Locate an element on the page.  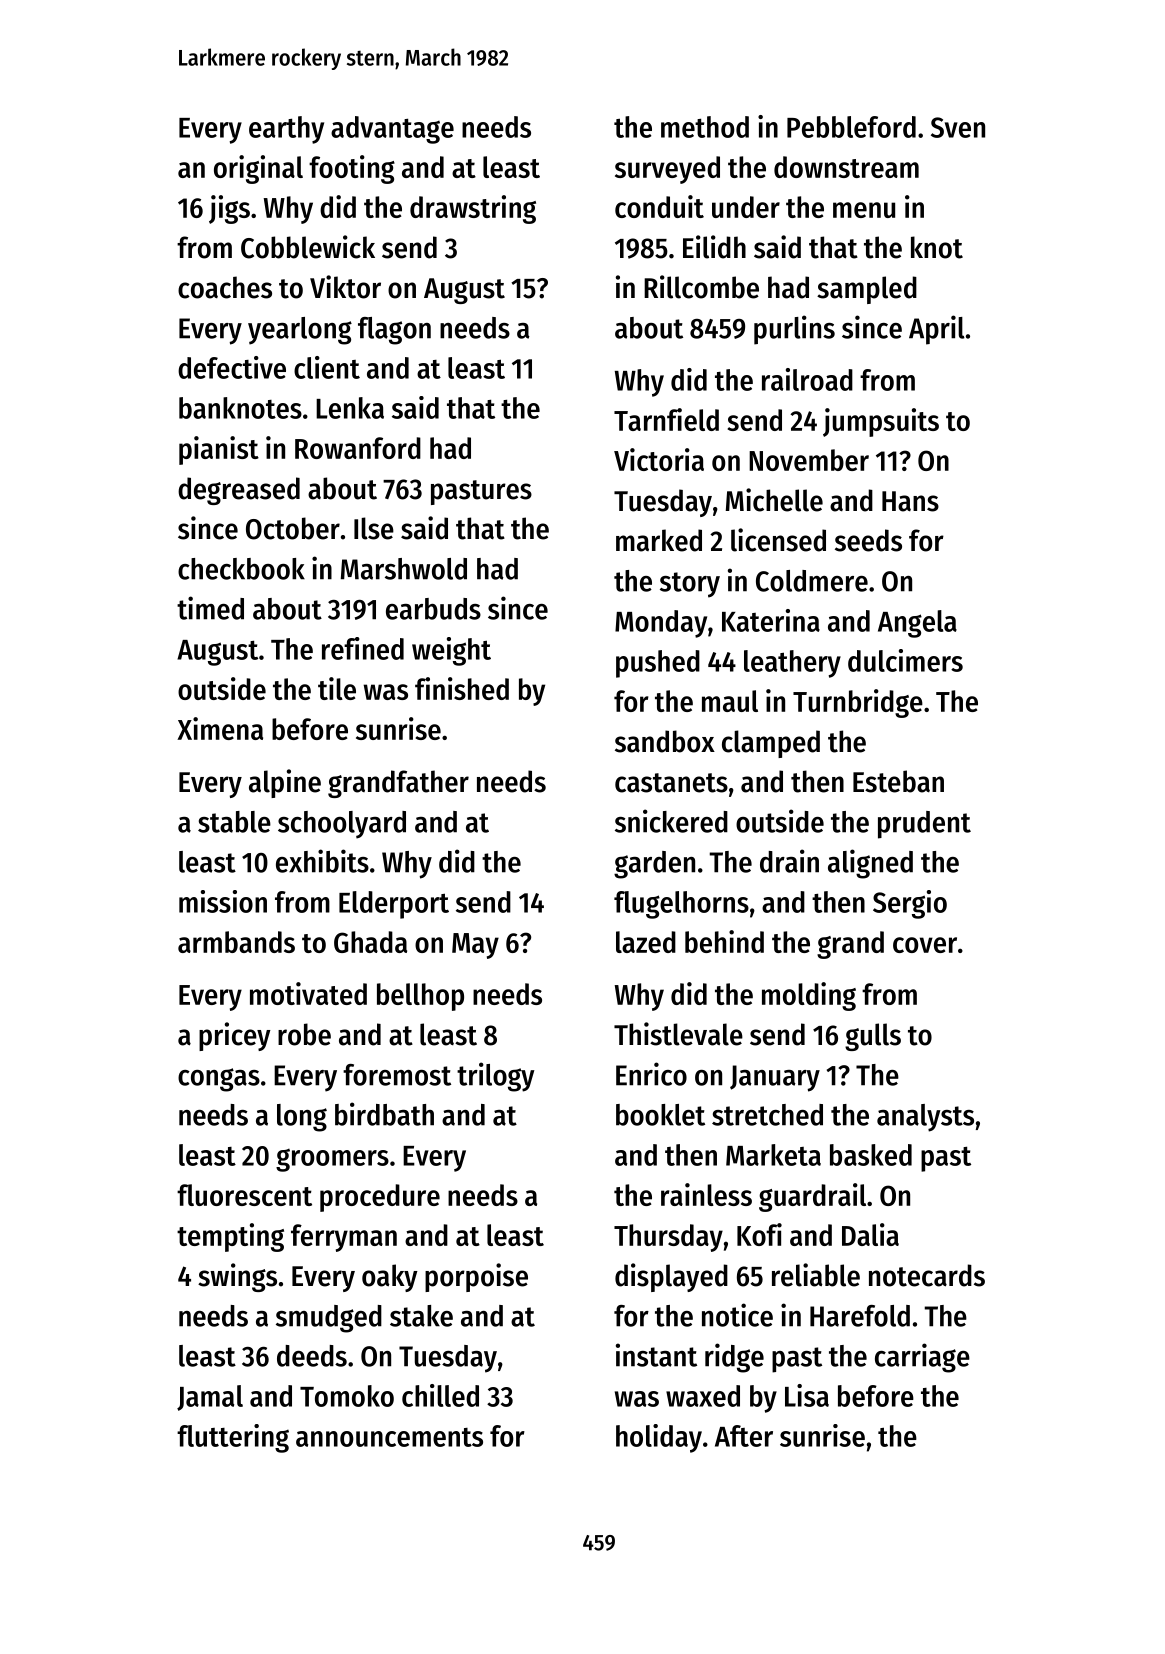
marked is located at coordinates (659, 540).
